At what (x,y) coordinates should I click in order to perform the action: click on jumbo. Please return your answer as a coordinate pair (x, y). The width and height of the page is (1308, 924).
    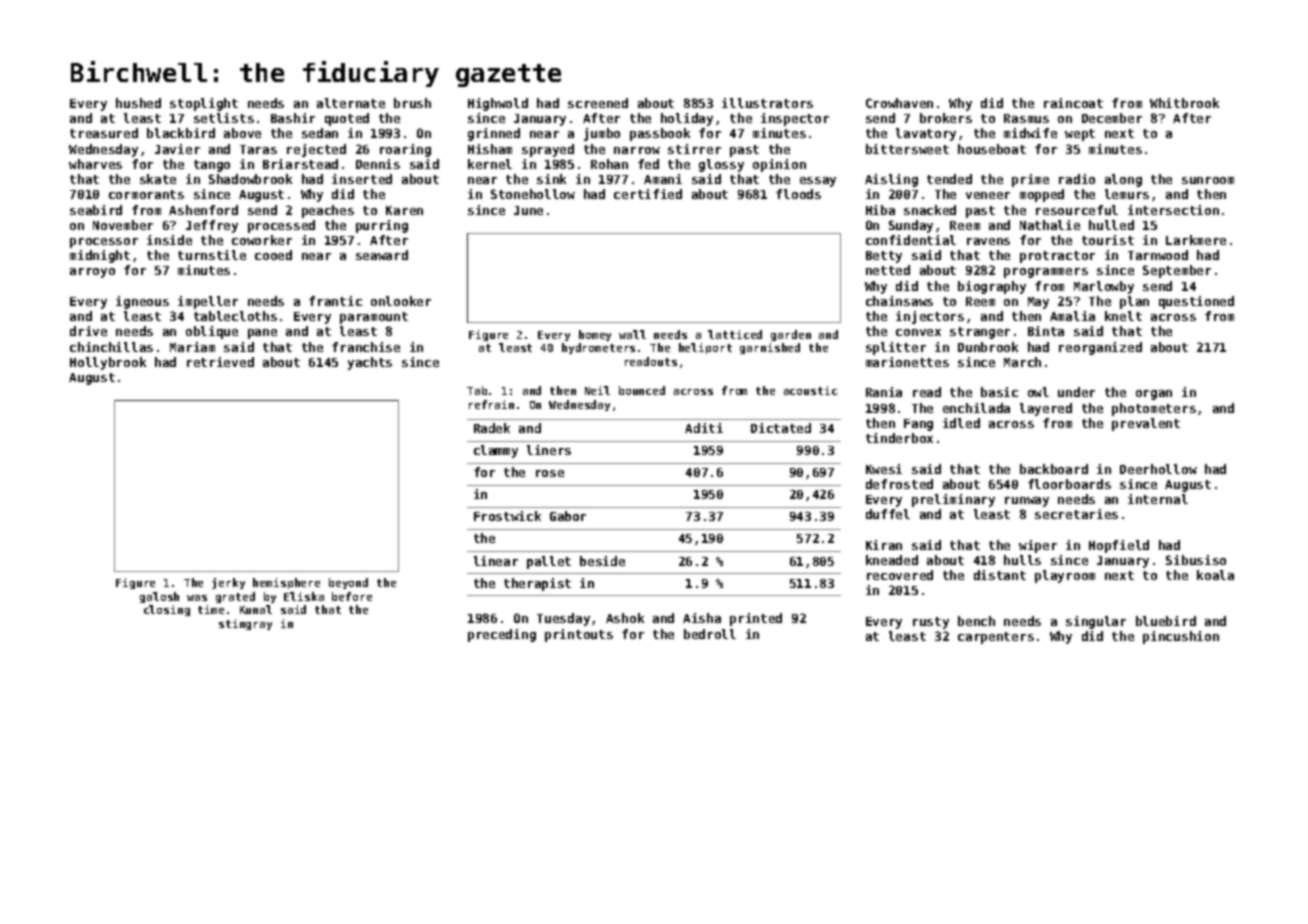
    Looking at the image, I should click on (602, 134).
